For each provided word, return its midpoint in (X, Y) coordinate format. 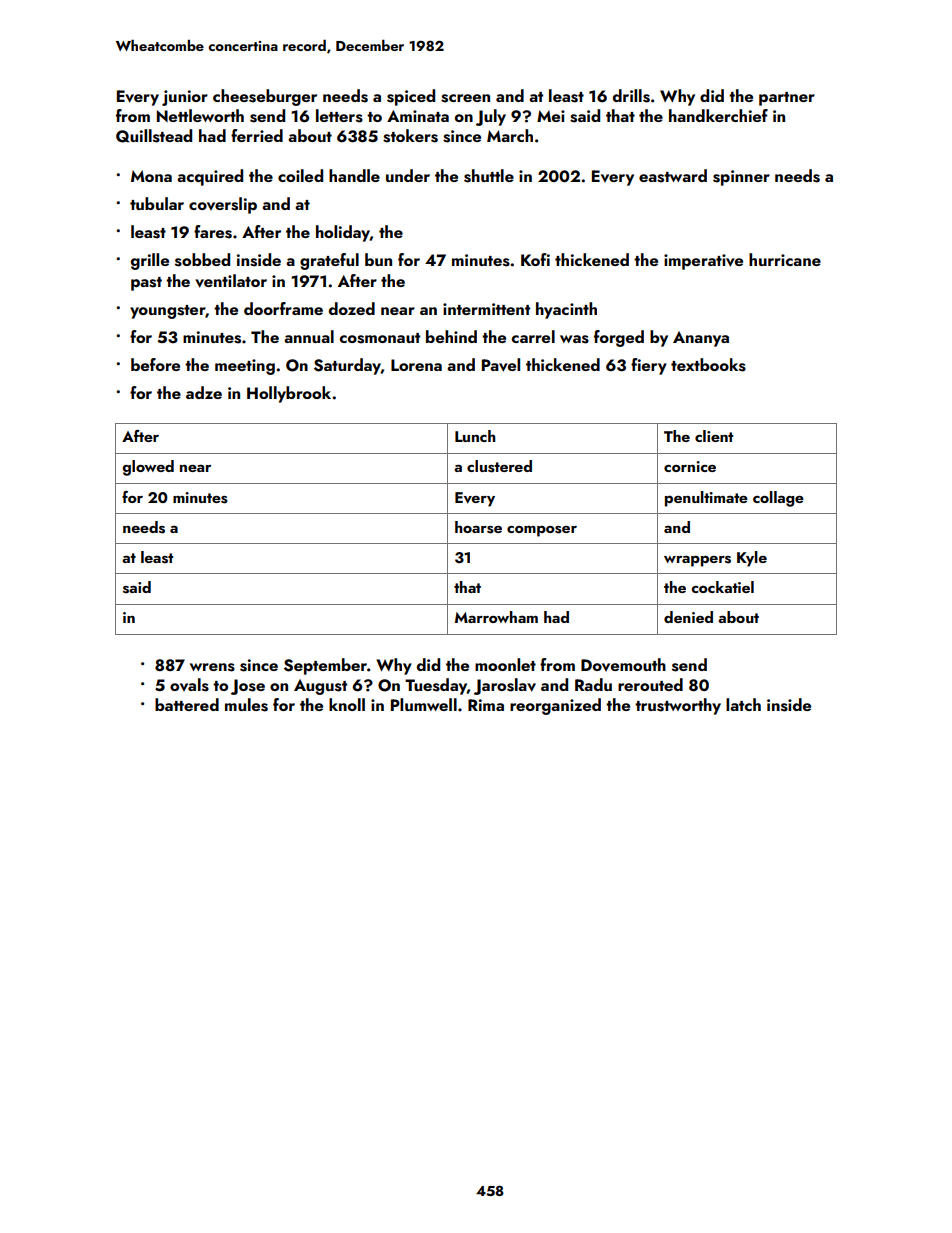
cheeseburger (265, 97)
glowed (148, 468)
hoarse (478, 527)
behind (451, 336)
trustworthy (678, 706)
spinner (741, 178)
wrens (212, 667)
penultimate (706, 499)
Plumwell (424, 704)
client (714, 436)
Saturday (347, 366)
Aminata (418, 116)
